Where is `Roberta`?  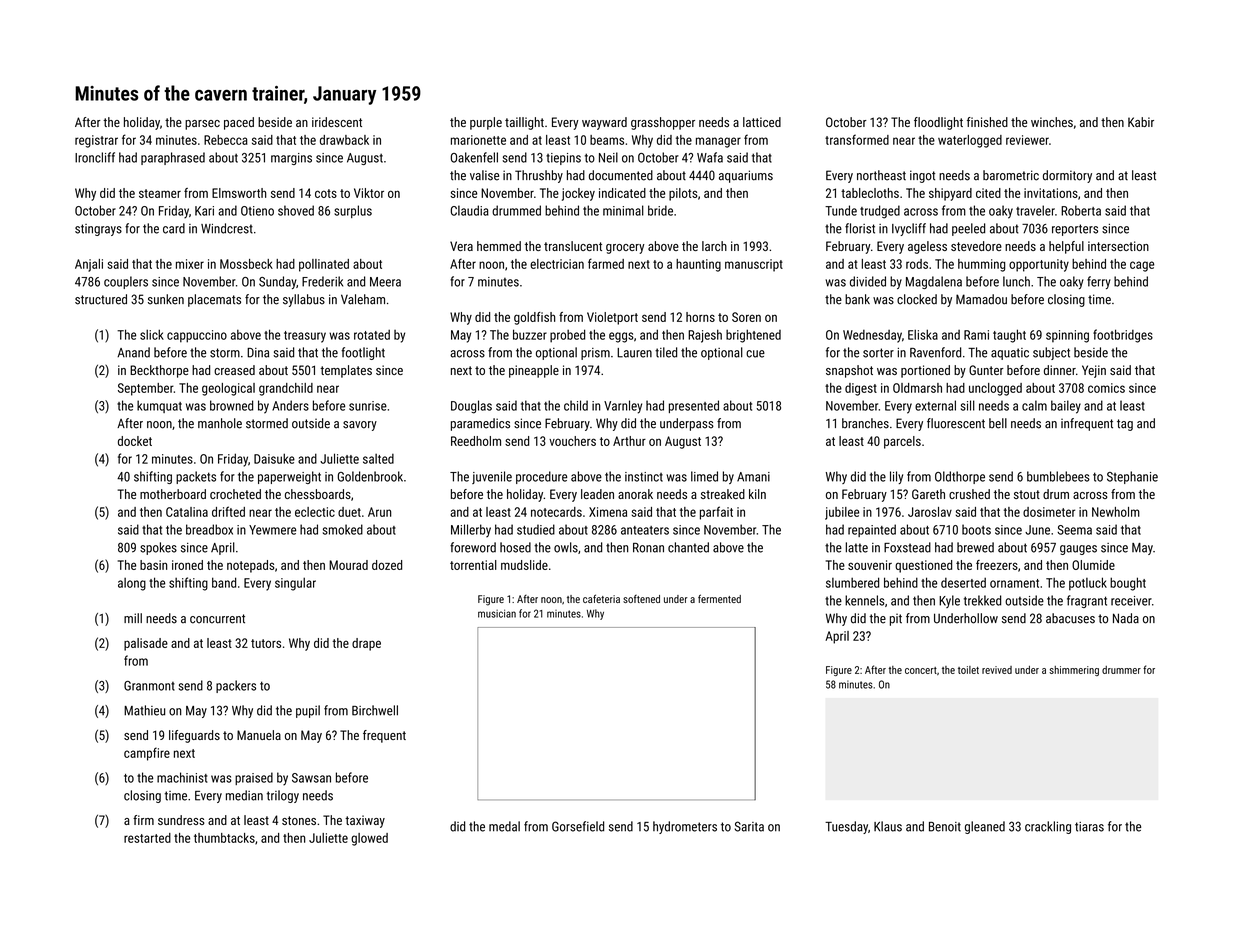
Roberta is located at coordinates (1081, 210).
